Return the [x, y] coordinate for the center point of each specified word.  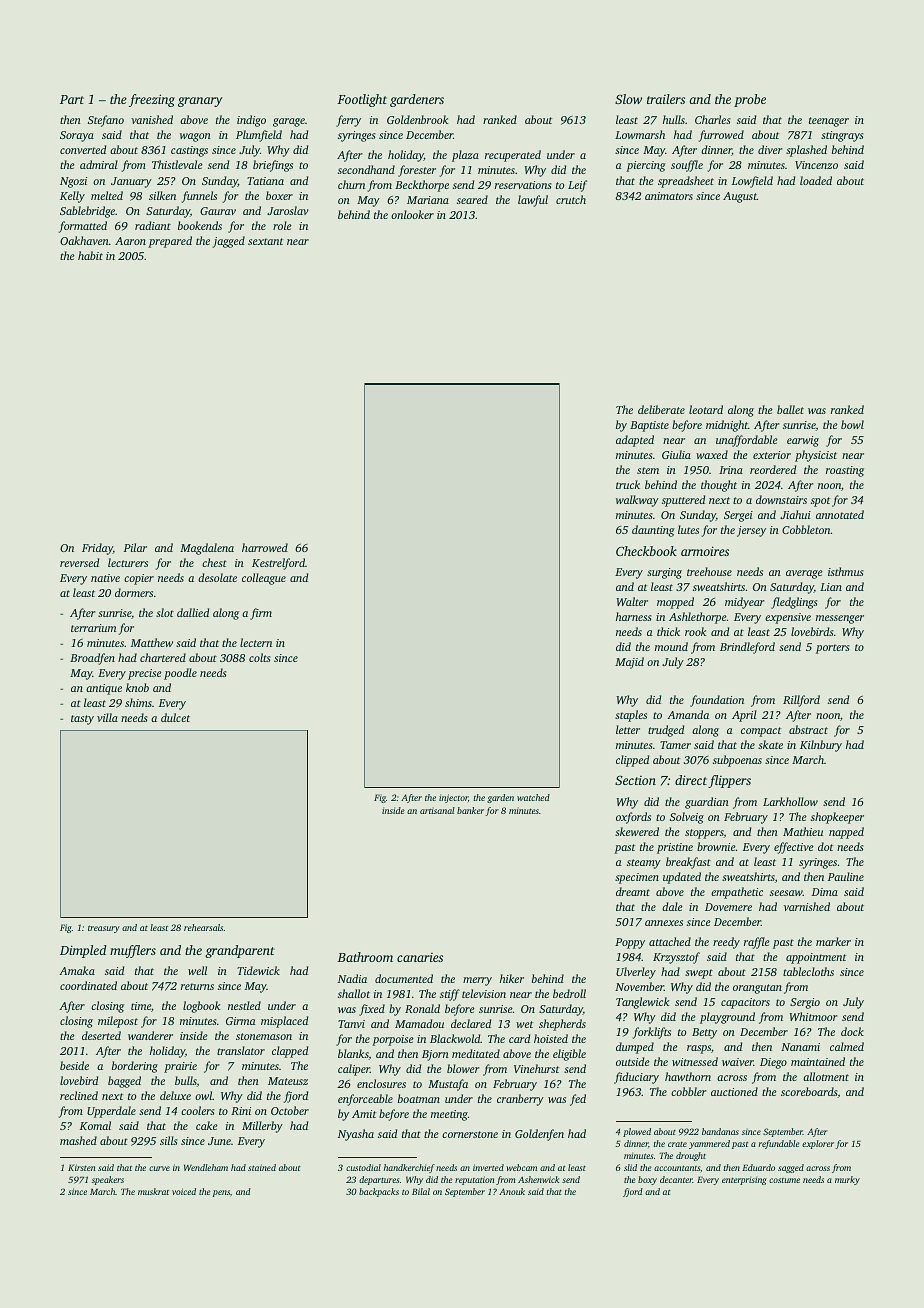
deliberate [661, 409]
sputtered [683, 501]
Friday [97, 549]
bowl [852, 424]
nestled [244, 1005]
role [282, 225]
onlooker [412, 214]
